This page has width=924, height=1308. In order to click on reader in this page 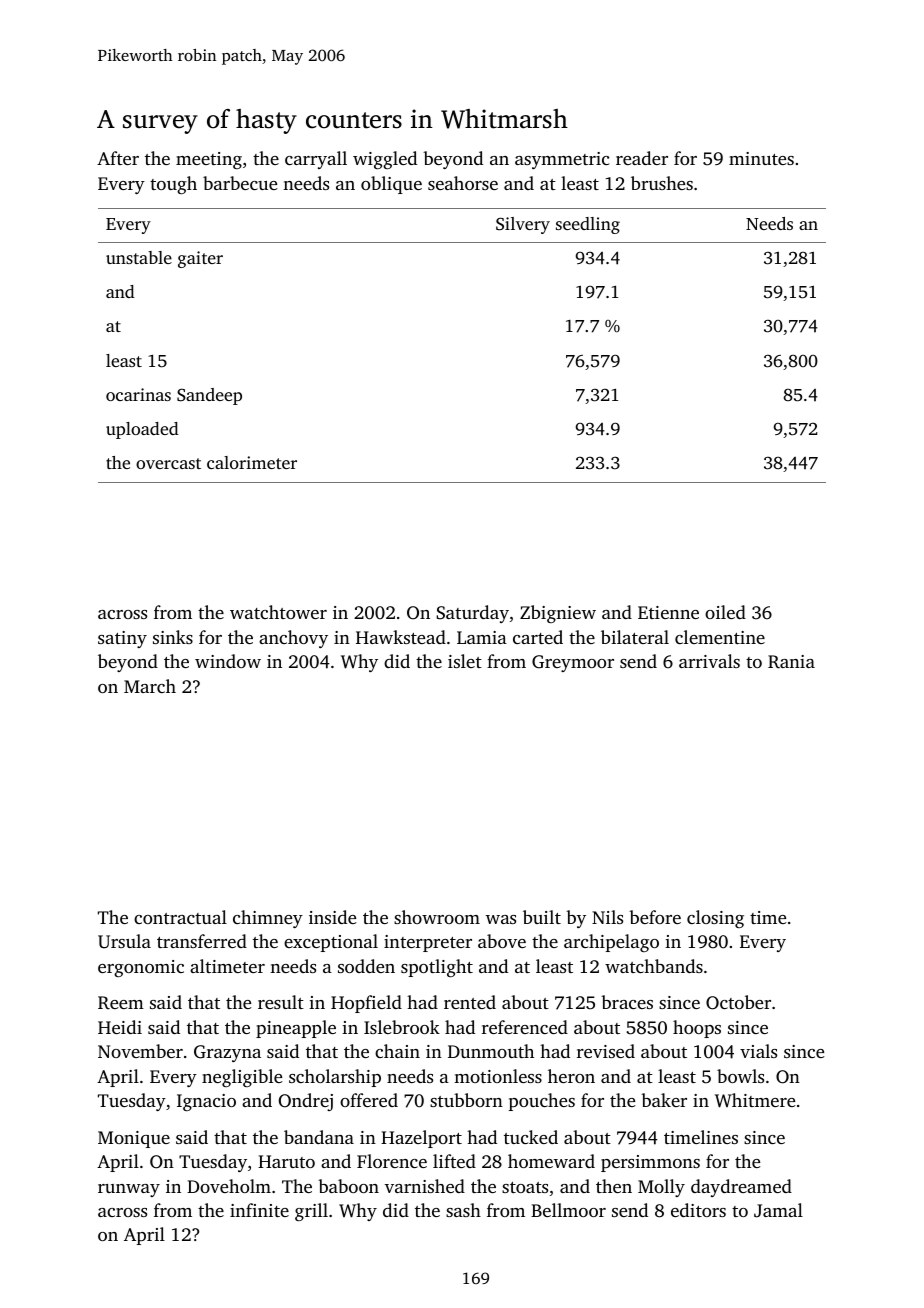, I will do `click(642, 158)`.
